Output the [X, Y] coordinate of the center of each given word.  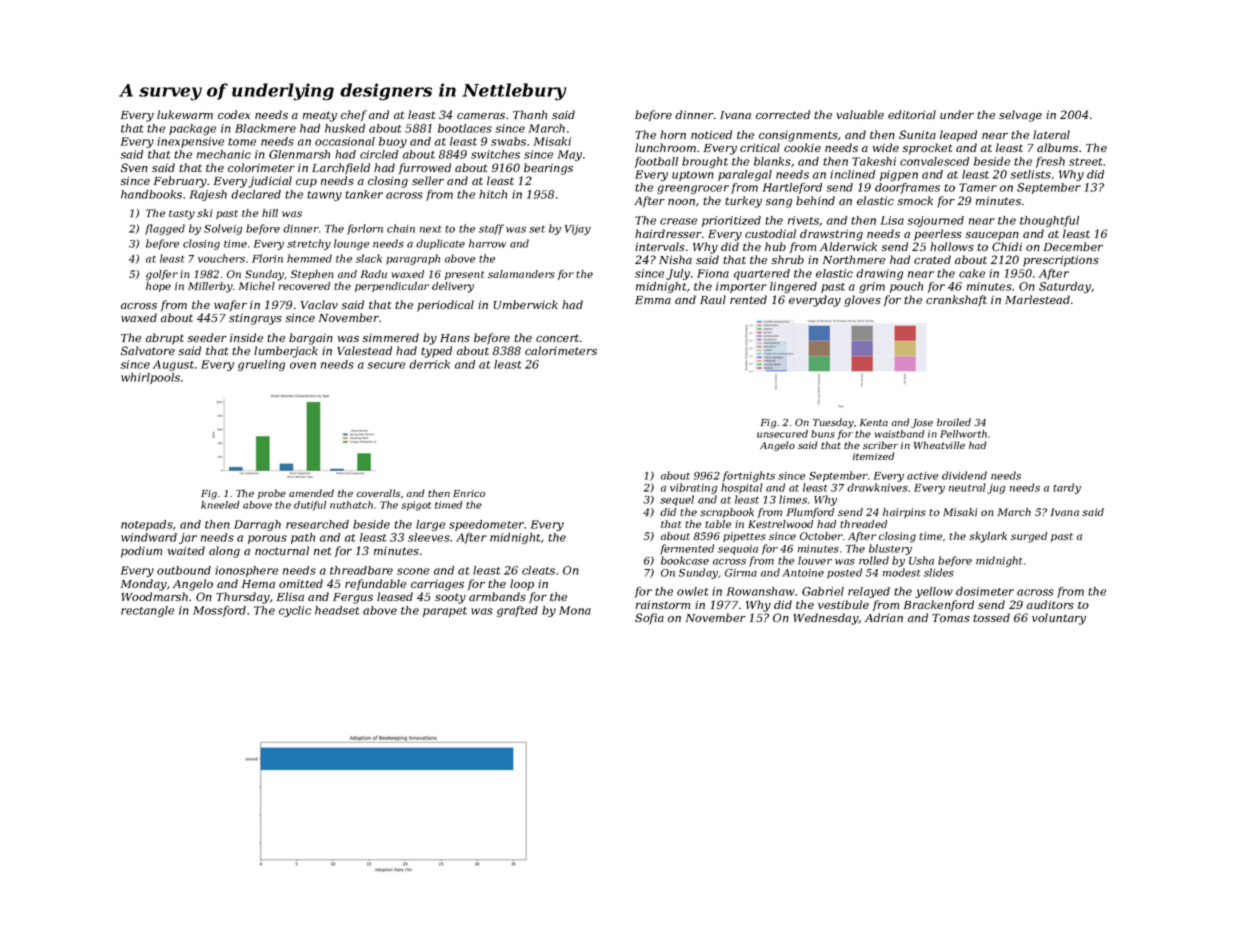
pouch [906, 287]
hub [775, 246]
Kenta [874, 422]
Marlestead [1037, 299]
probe [272, 494]
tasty [182, 215]
